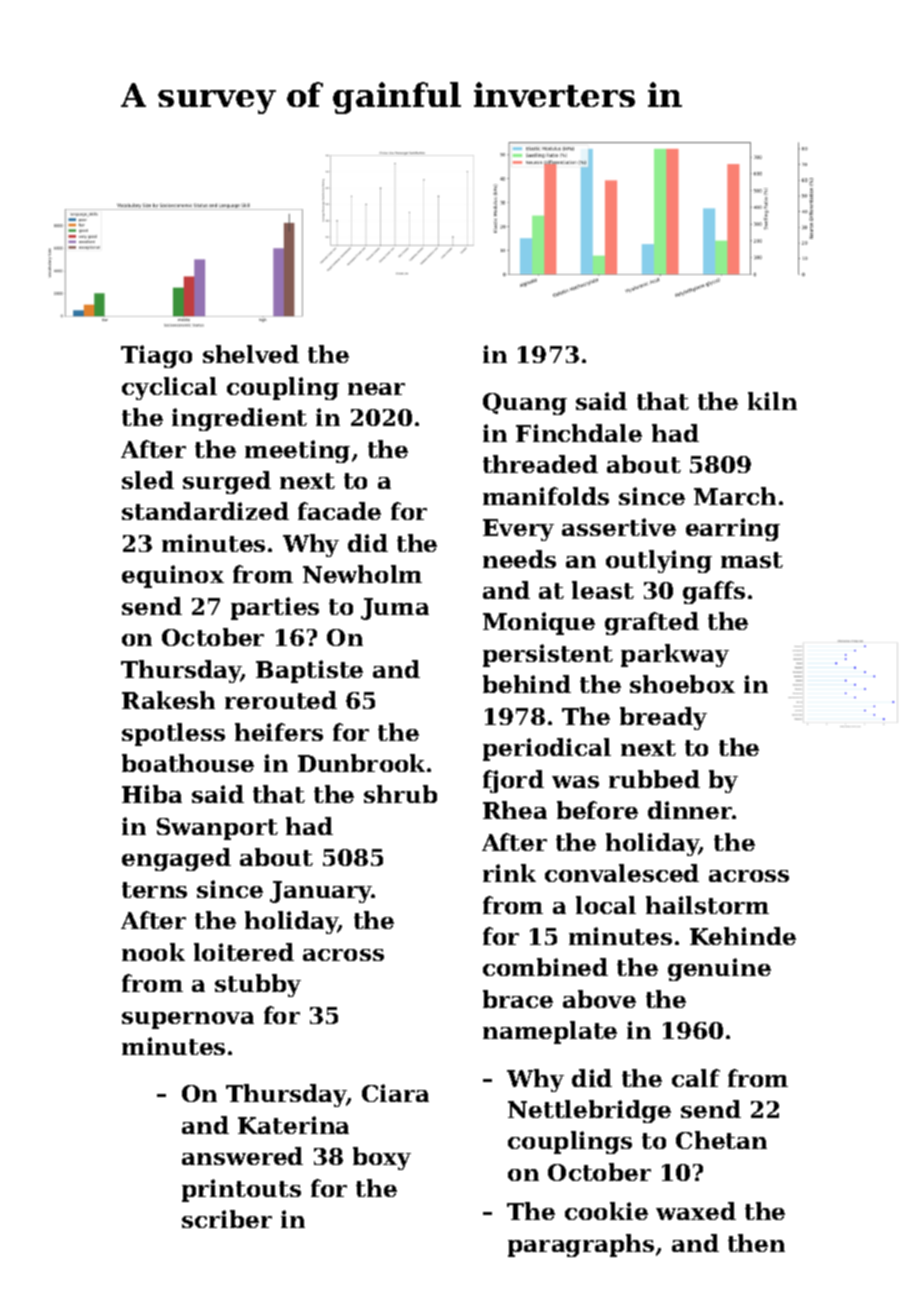 Image resolution: width=924 pixels, height=1311 pixels. Describe the element at coordinates (376, 389) in the page. I see `near` at that location.
